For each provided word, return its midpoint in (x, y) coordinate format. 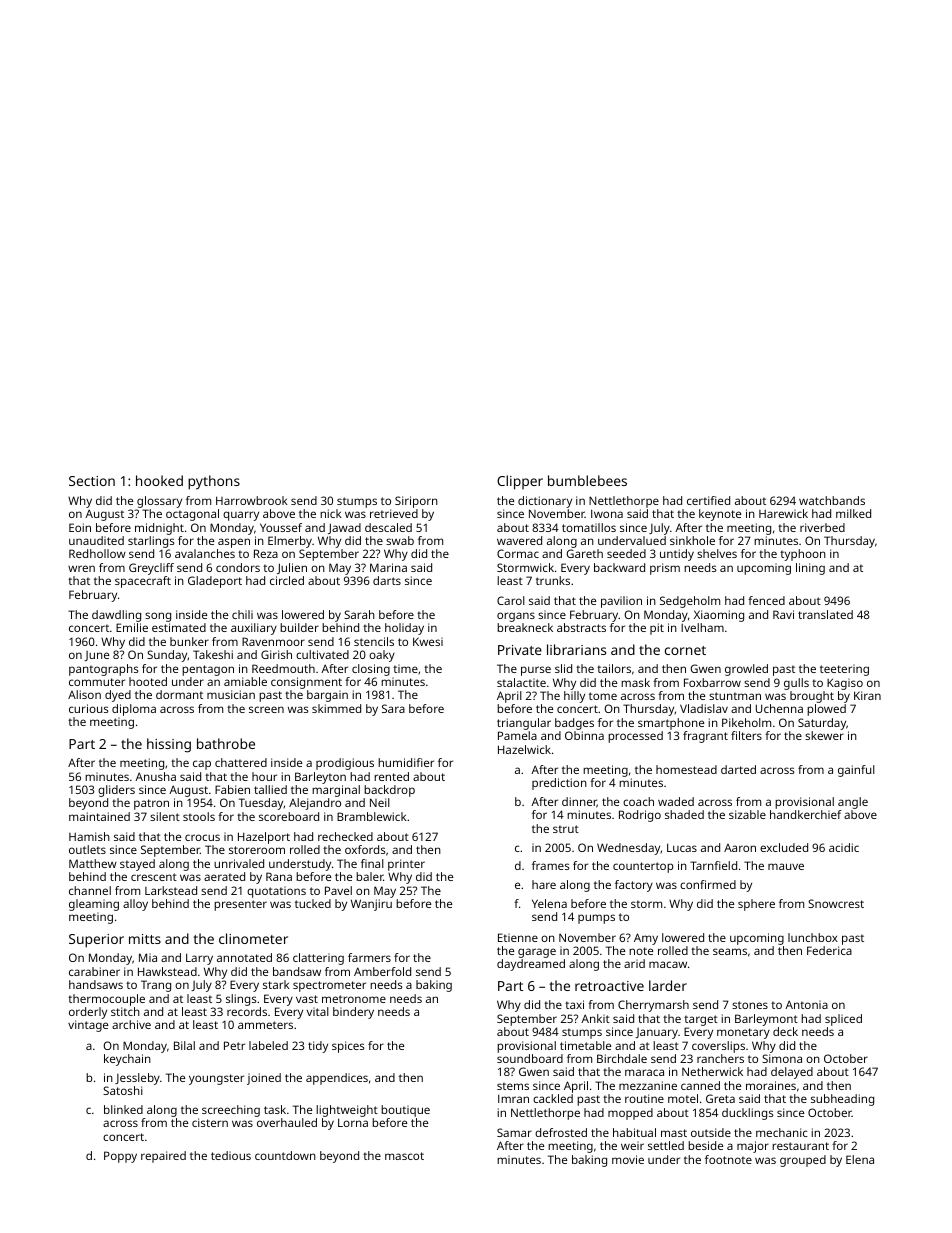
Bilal (184, 1045)
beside (705, 1145)
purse (536, 671)
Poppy (120, 1157)
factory (634, 886)
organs (516, 617)
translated (825, 614)
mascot (404, 1156)
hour (264, 776)
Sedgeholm (690, 602)
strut (566, 829)
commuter (97, 682)
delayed (792, 1073)
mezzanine (648, 1085)
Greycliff (151, 569)
